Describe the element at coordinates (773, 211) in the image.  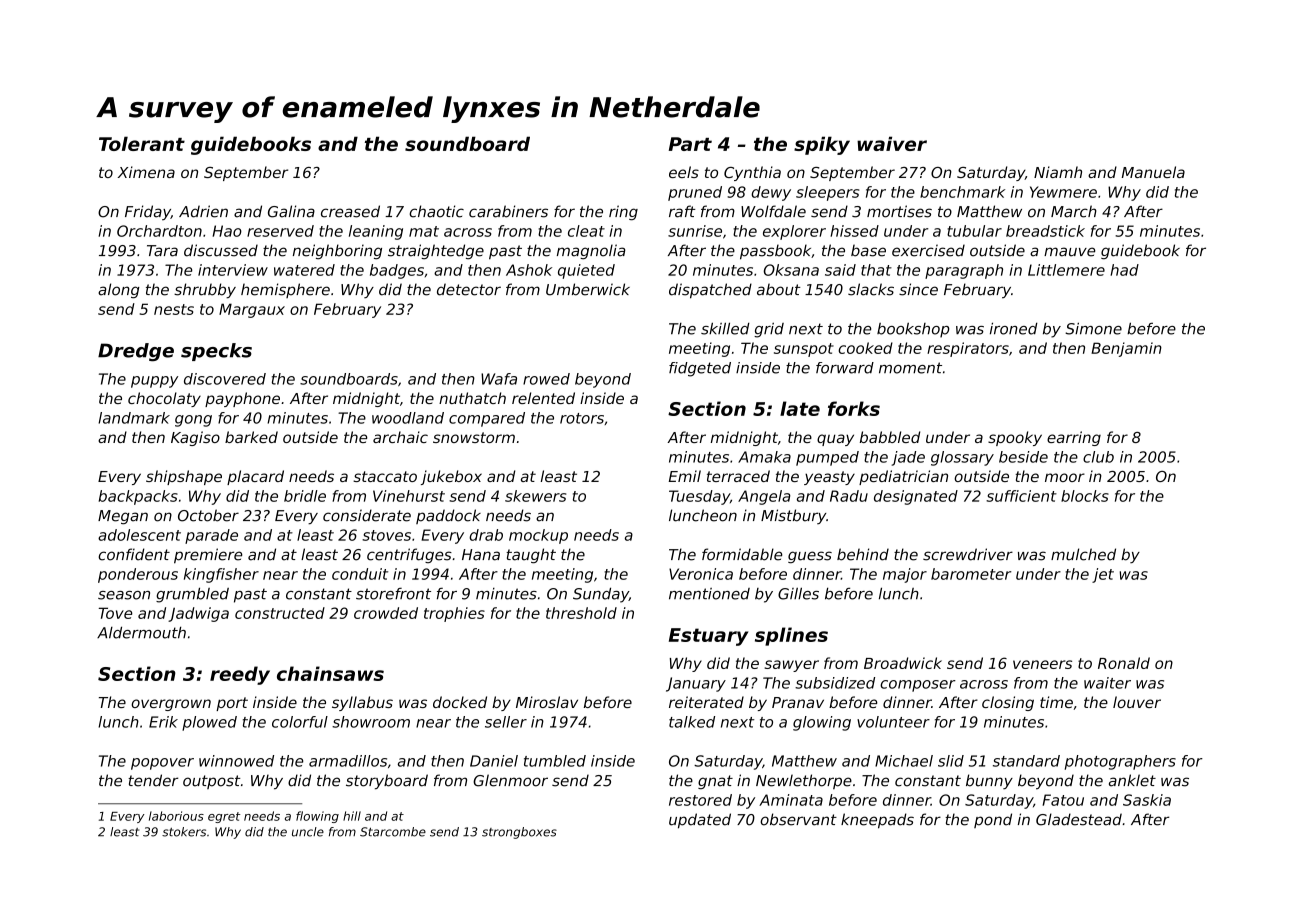
I see `Wolfdale` at that location.
